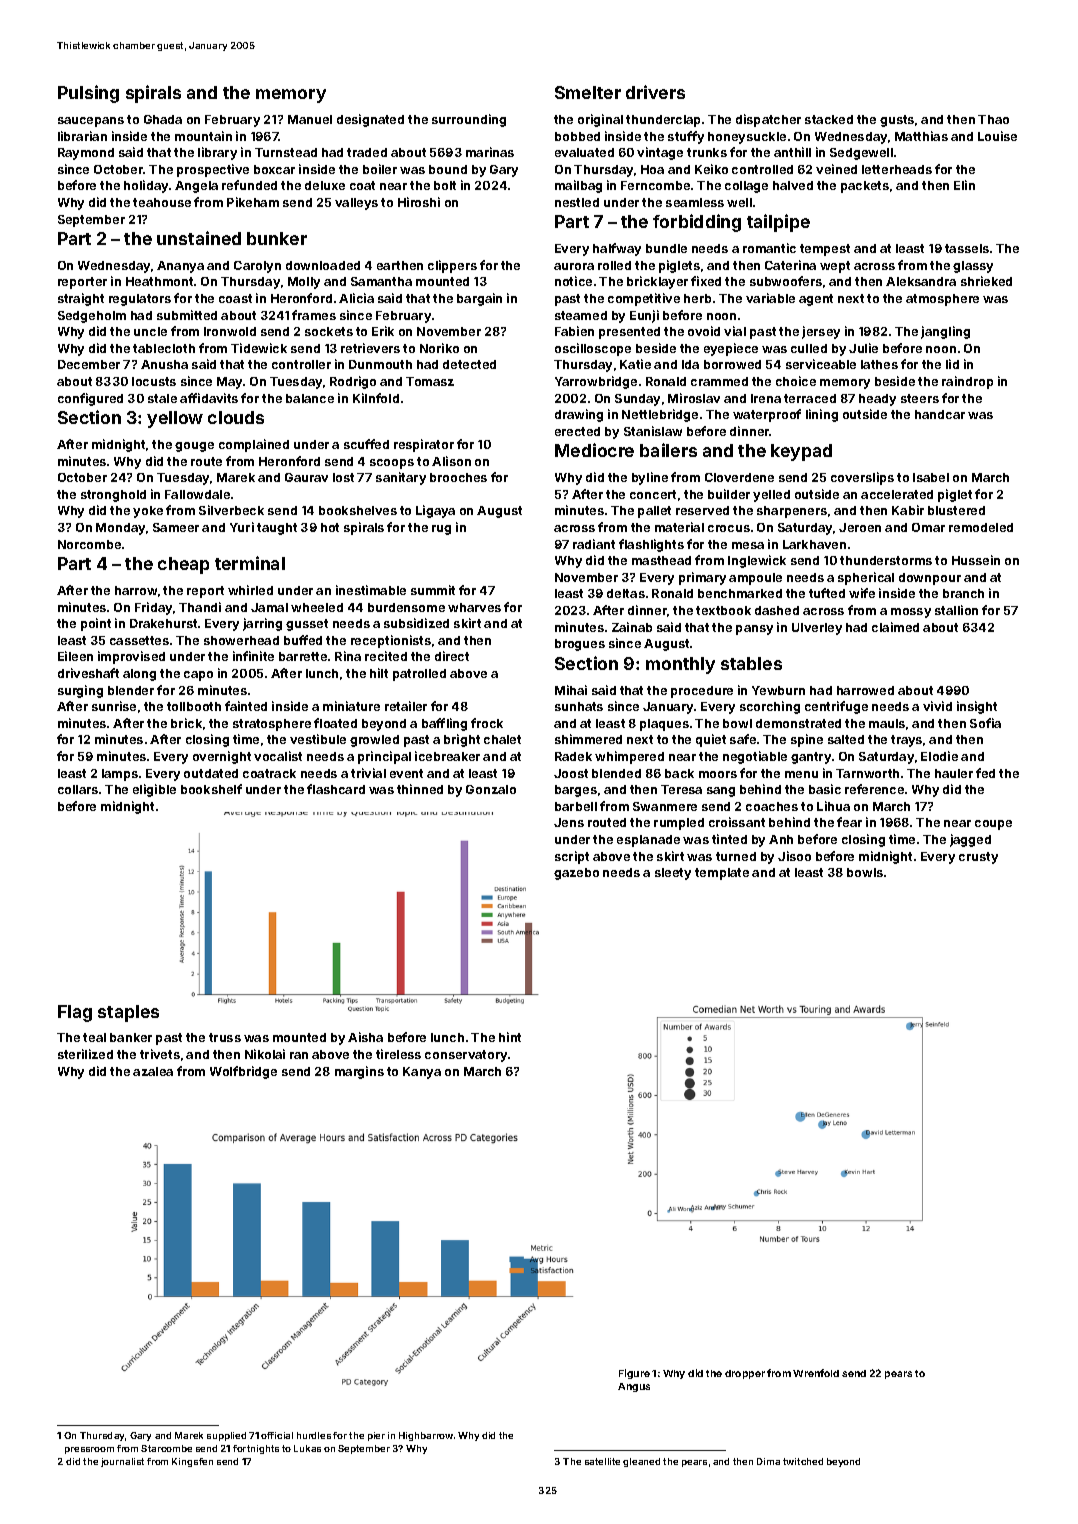  I want to click on Pulsing, so click(88, 94).
